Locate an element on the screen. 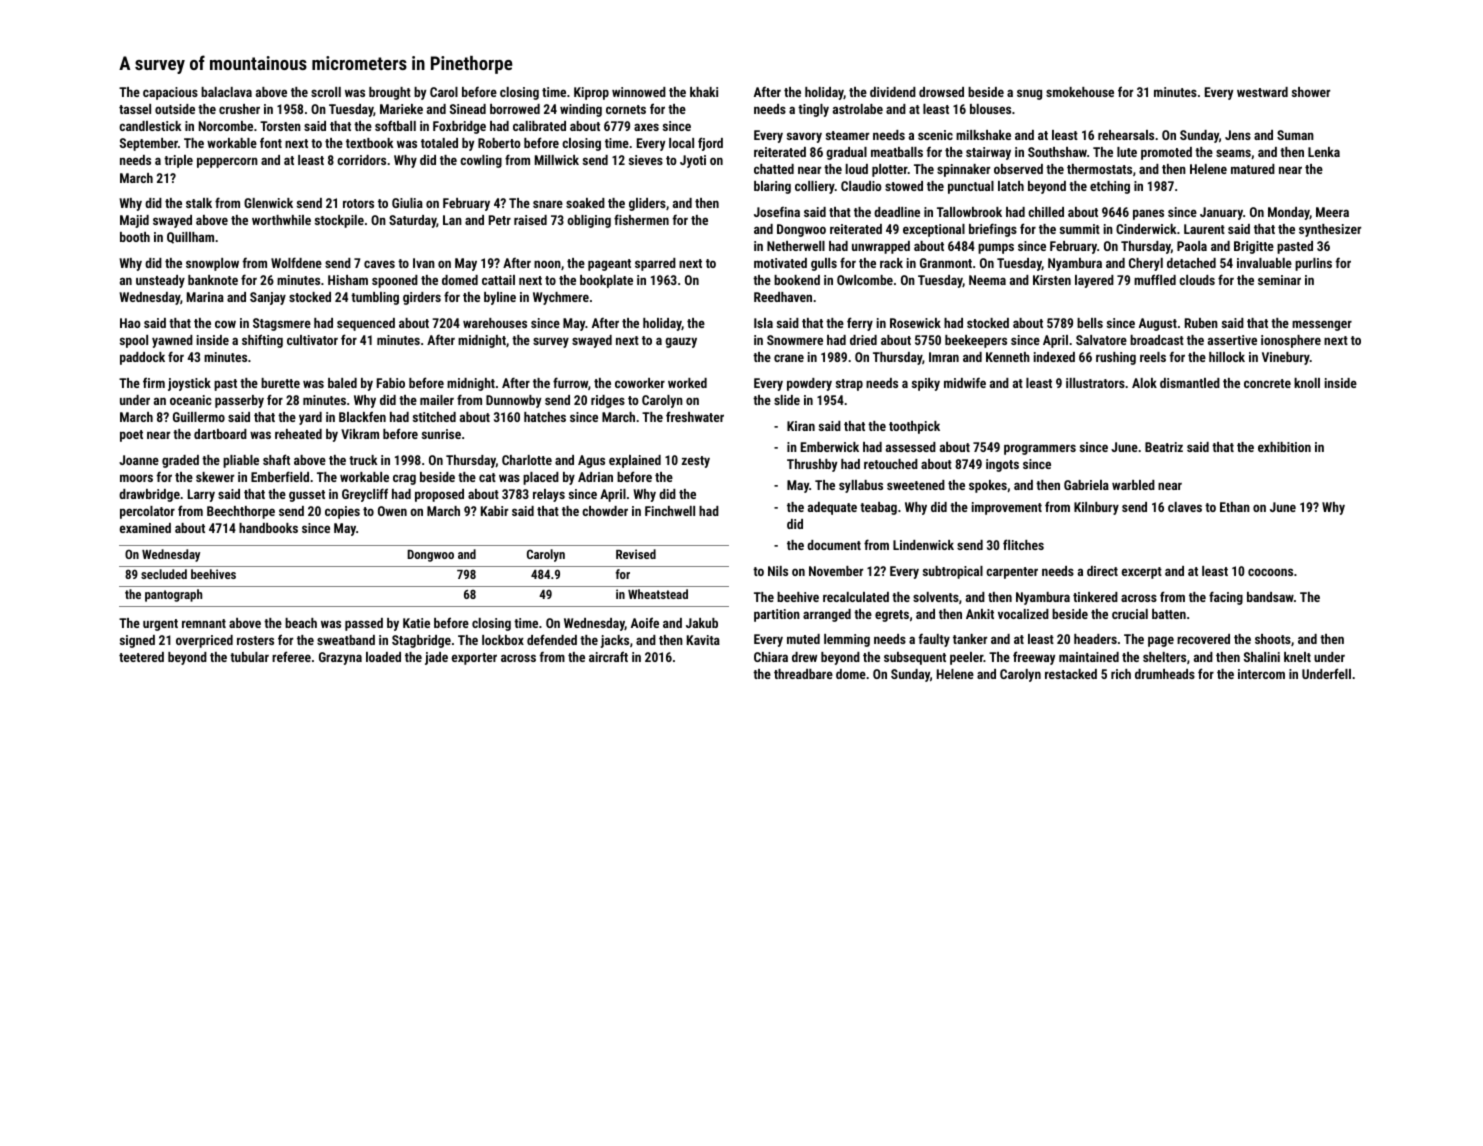  illustrators is located at coordinates (1095, 383).
